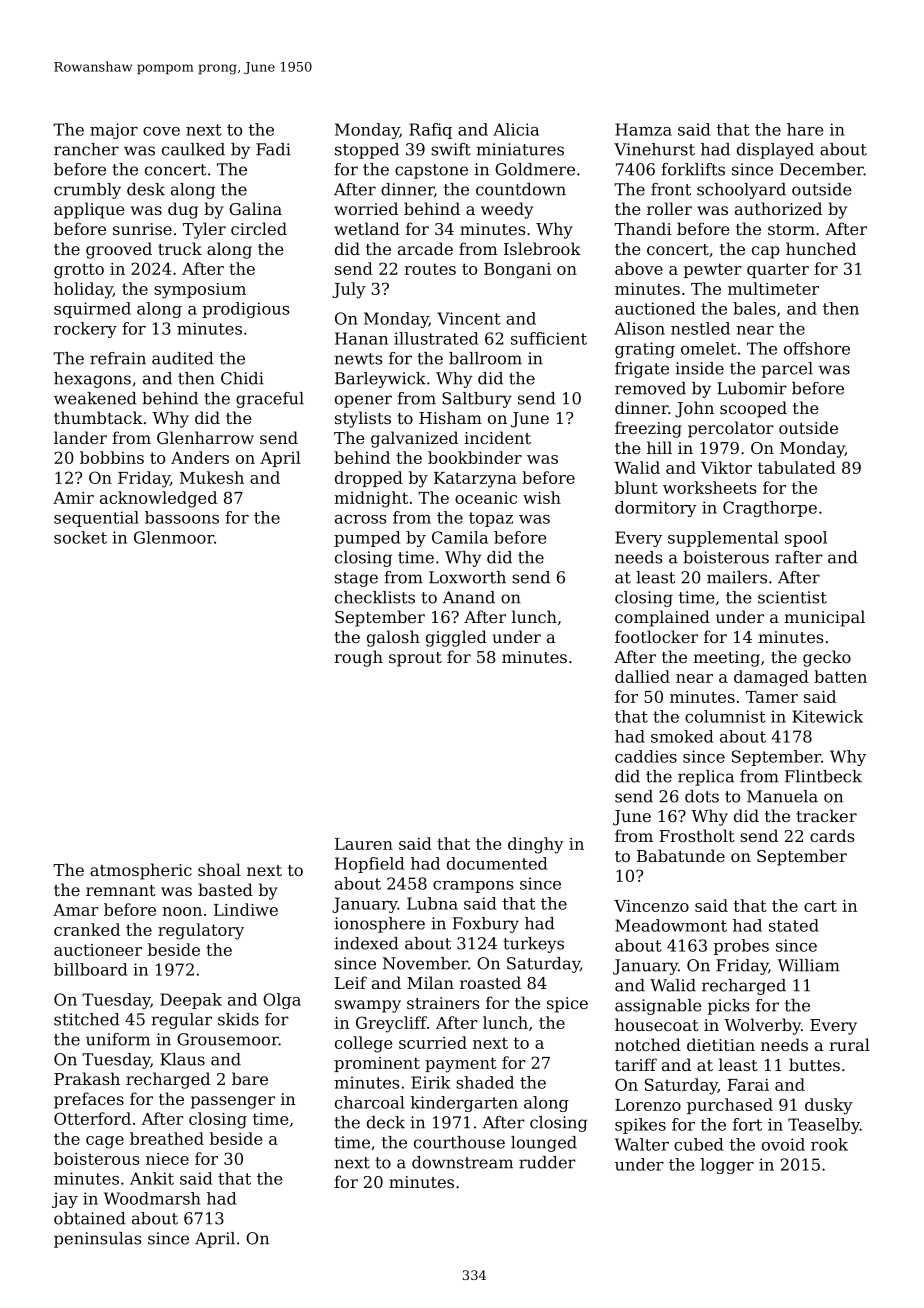 The width and height of the screenshot is (924, 1308). What do you see at coordinates (469, 597) in the screenshot?
I see `Anand` at bounding box center [469, 597].
